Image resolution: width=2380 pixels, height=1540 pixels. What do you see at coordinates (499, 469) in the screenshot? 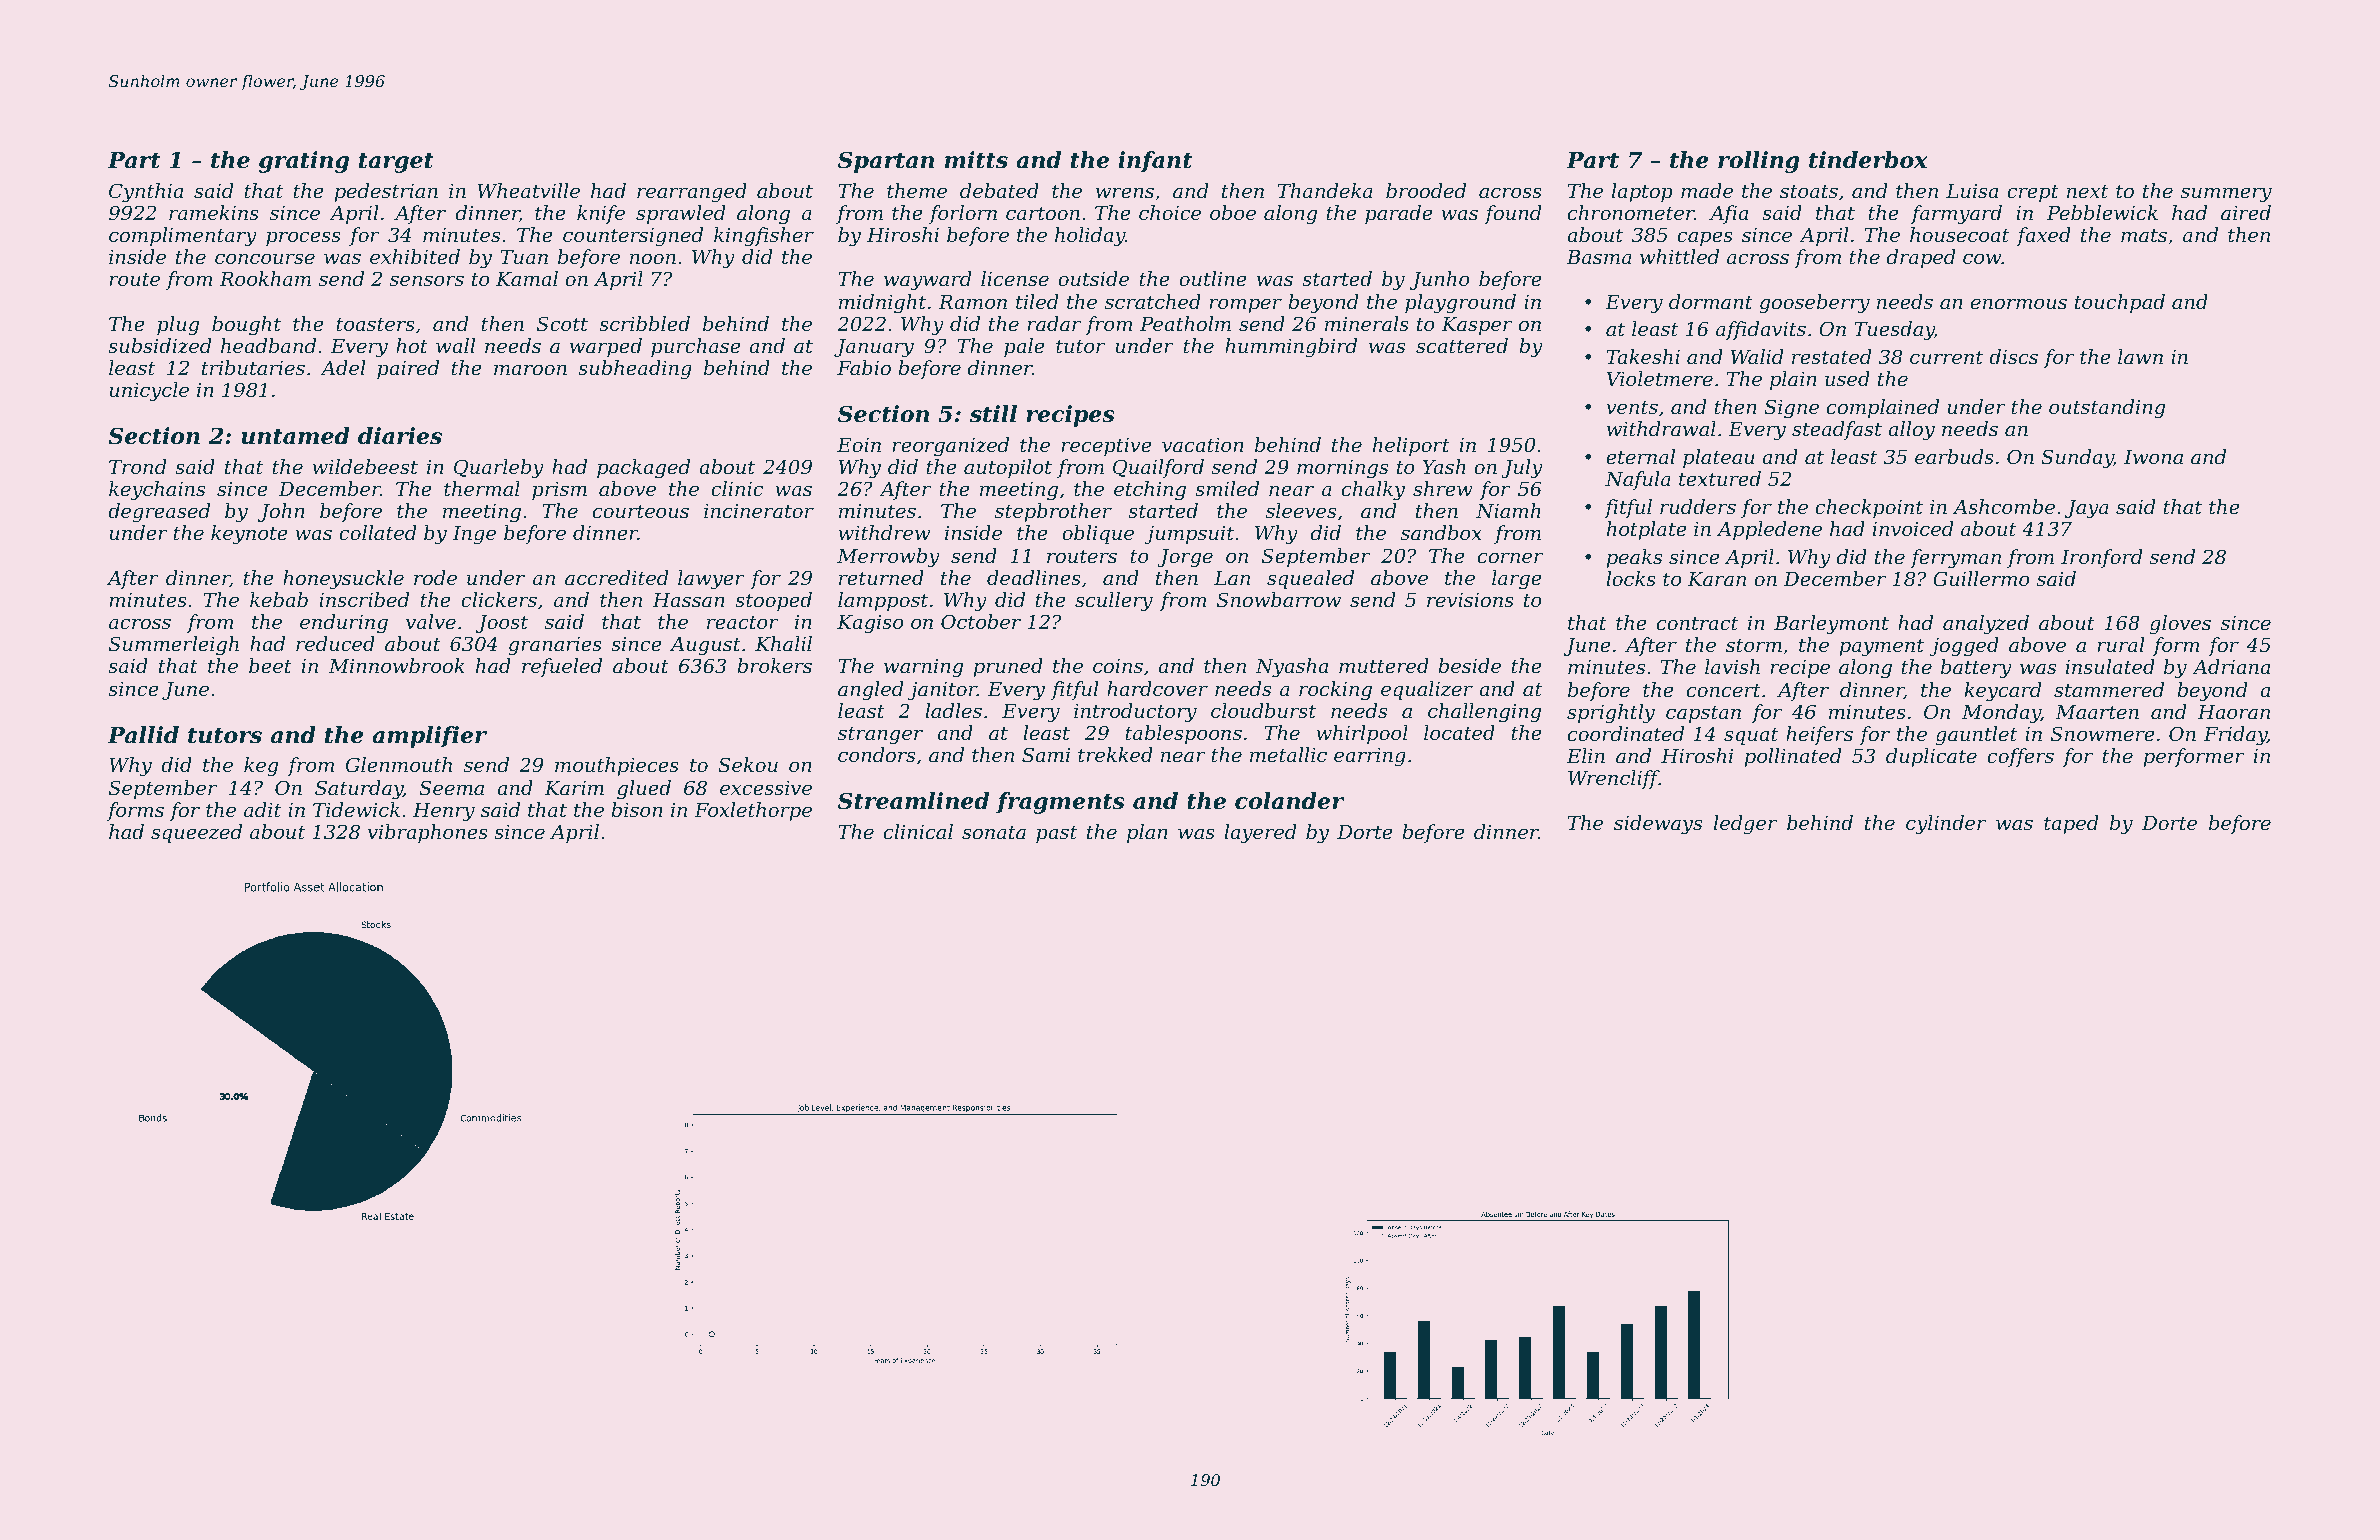
I see `Quarleby` at bounding box center [499, 469].
